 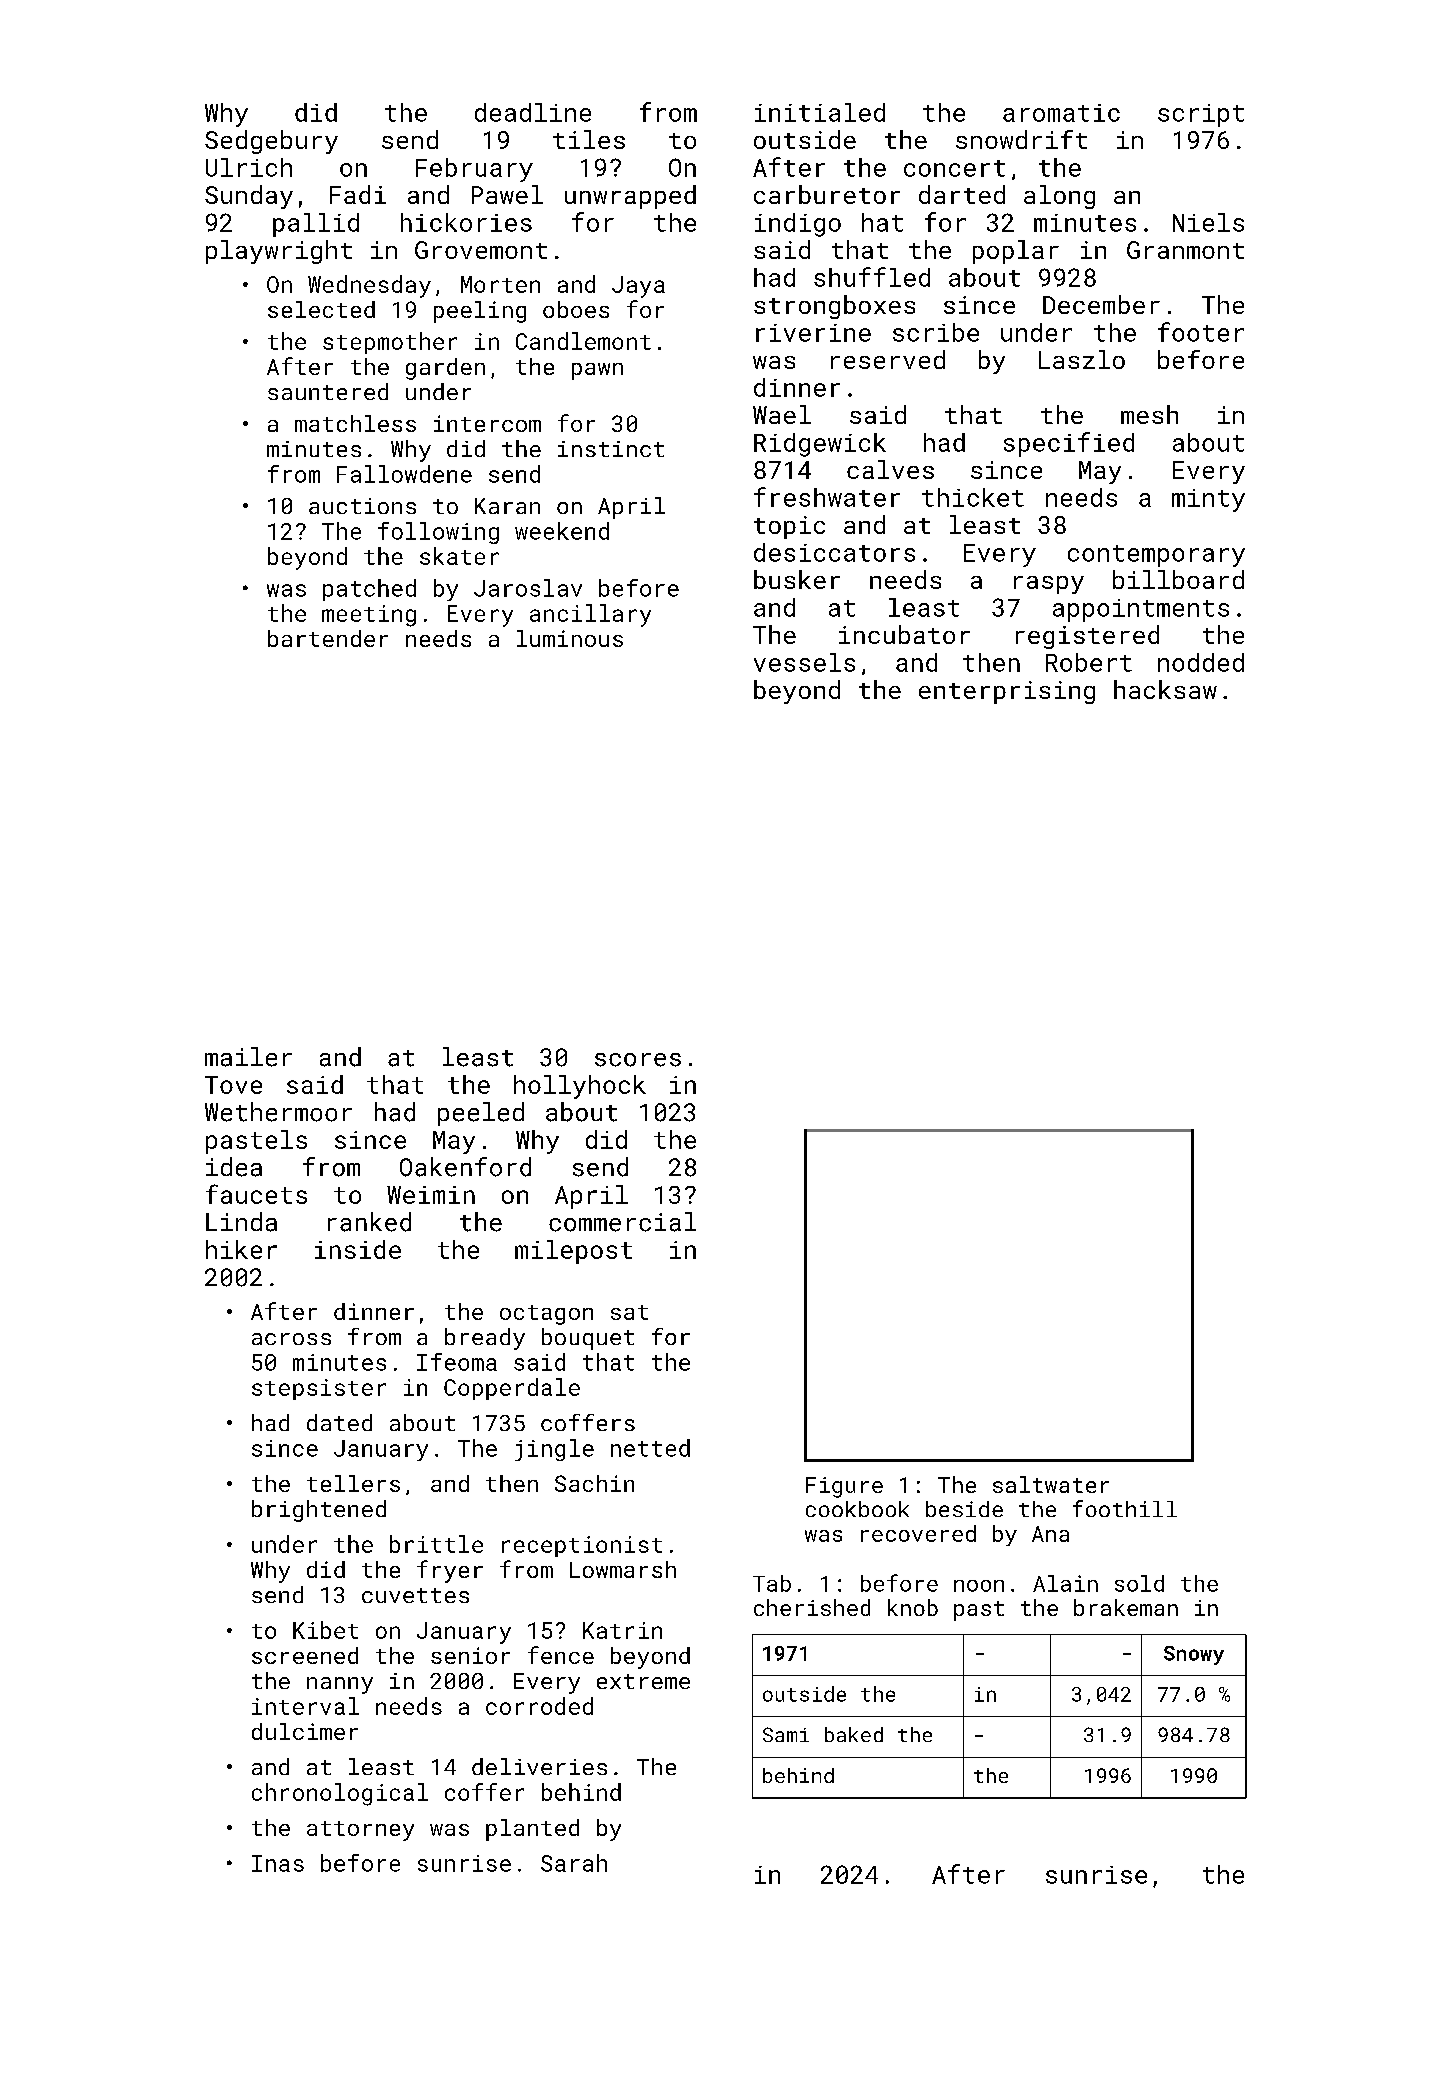 I want to click on riverine, so click(x=813, y=333).
